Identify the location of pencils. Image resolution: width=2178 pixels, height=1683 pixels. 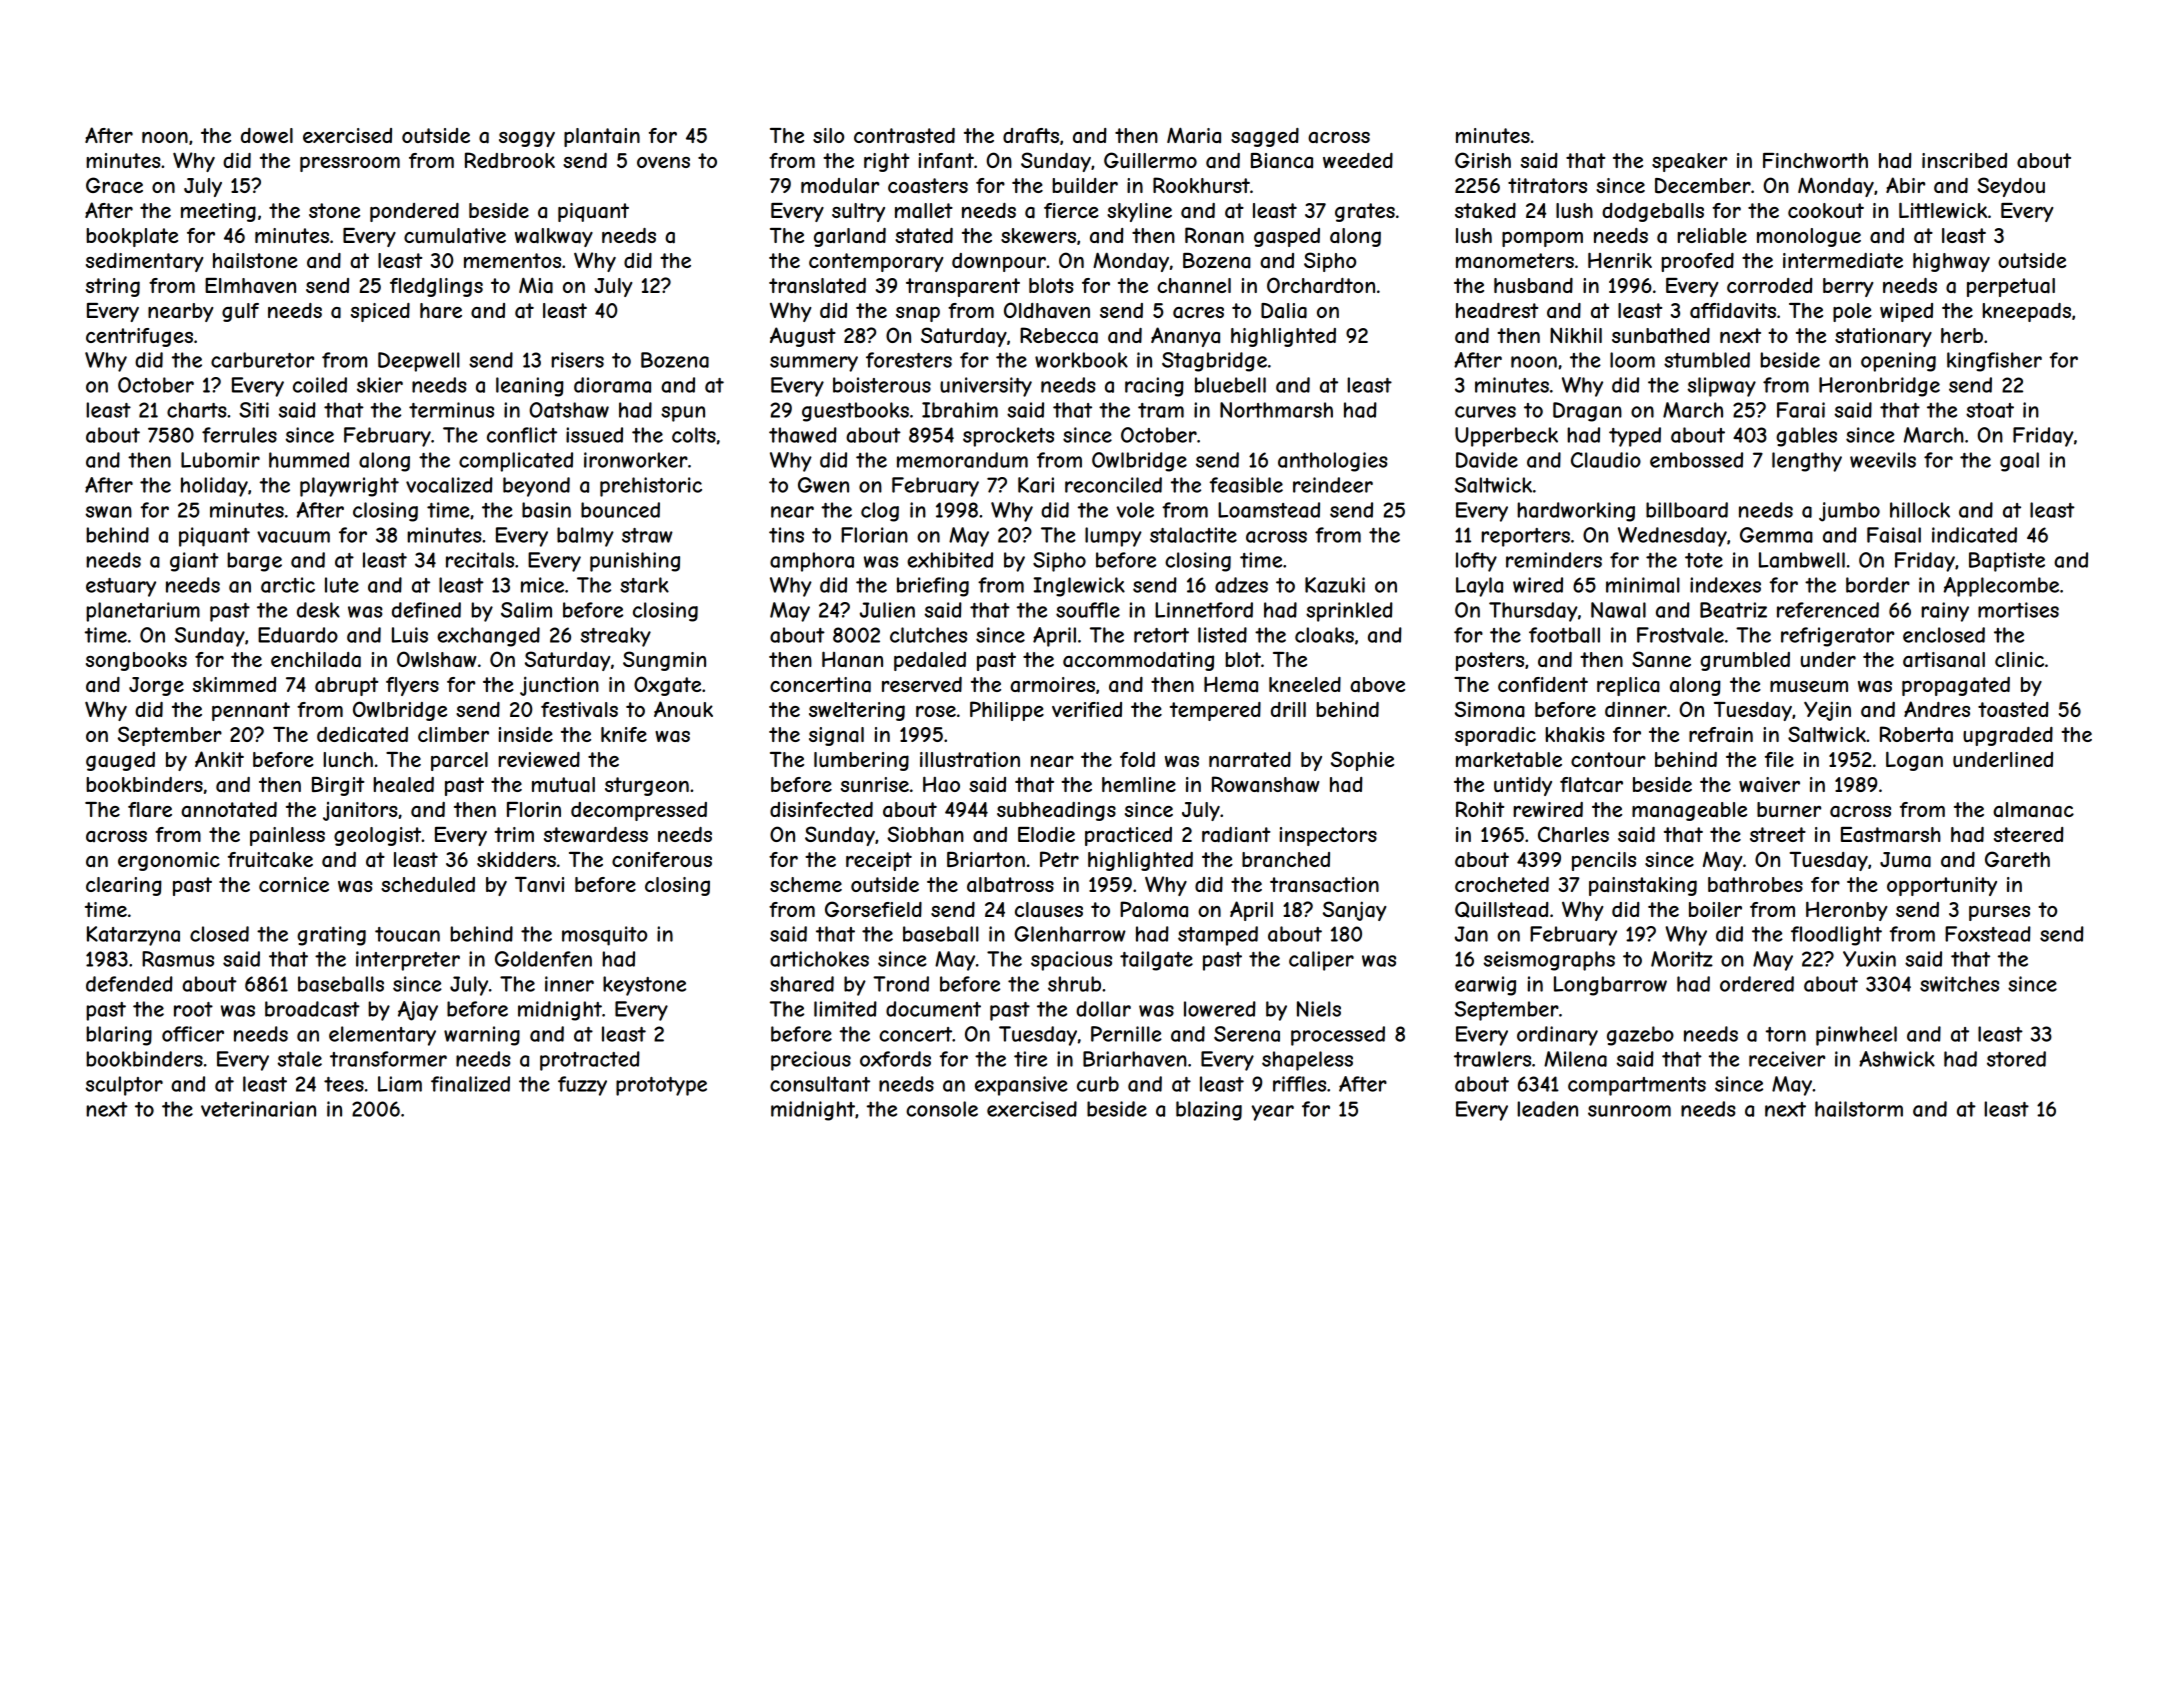
(1604, 861).
